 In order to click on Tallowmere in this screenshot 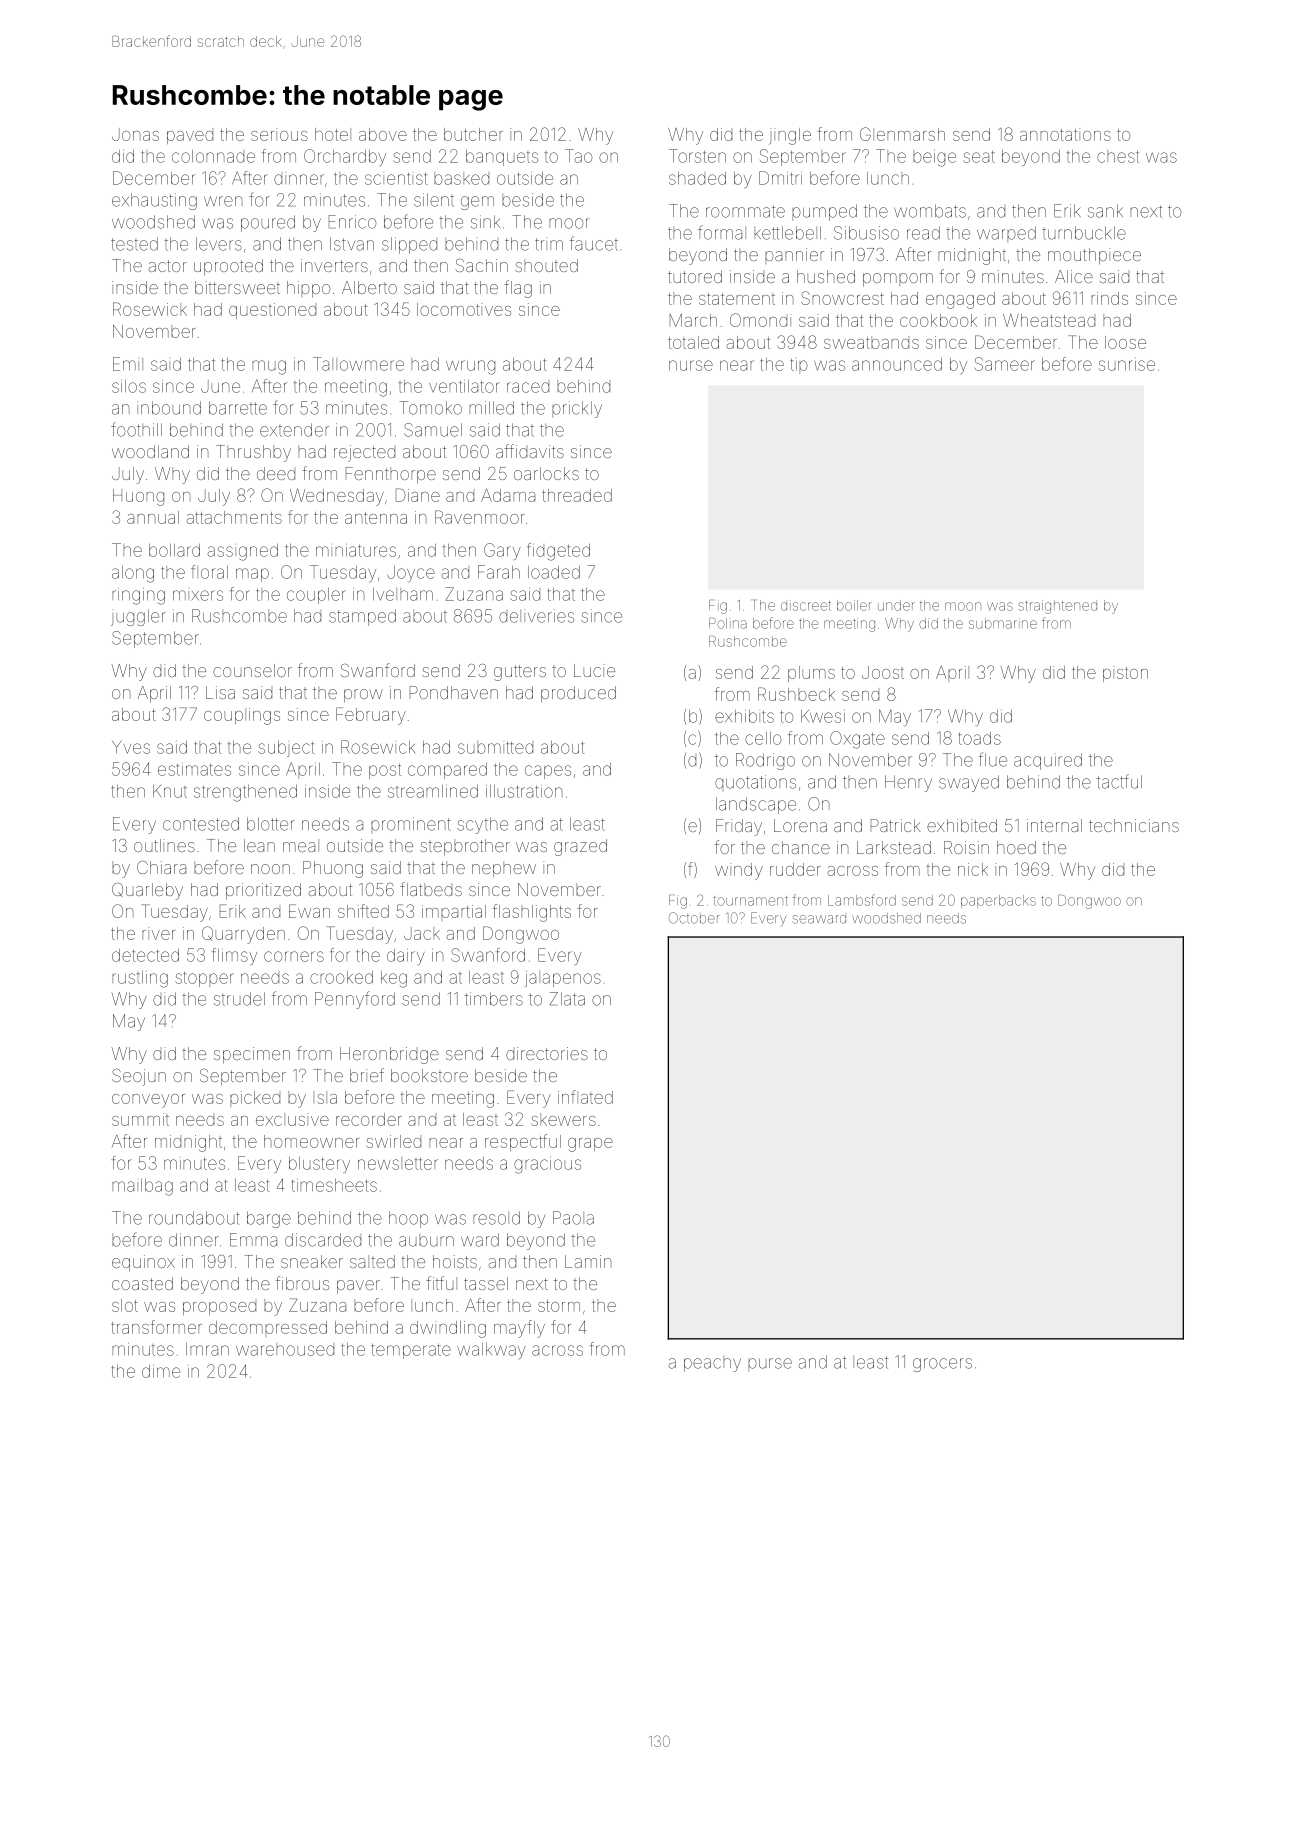, I will do `click(358, 364)`.
